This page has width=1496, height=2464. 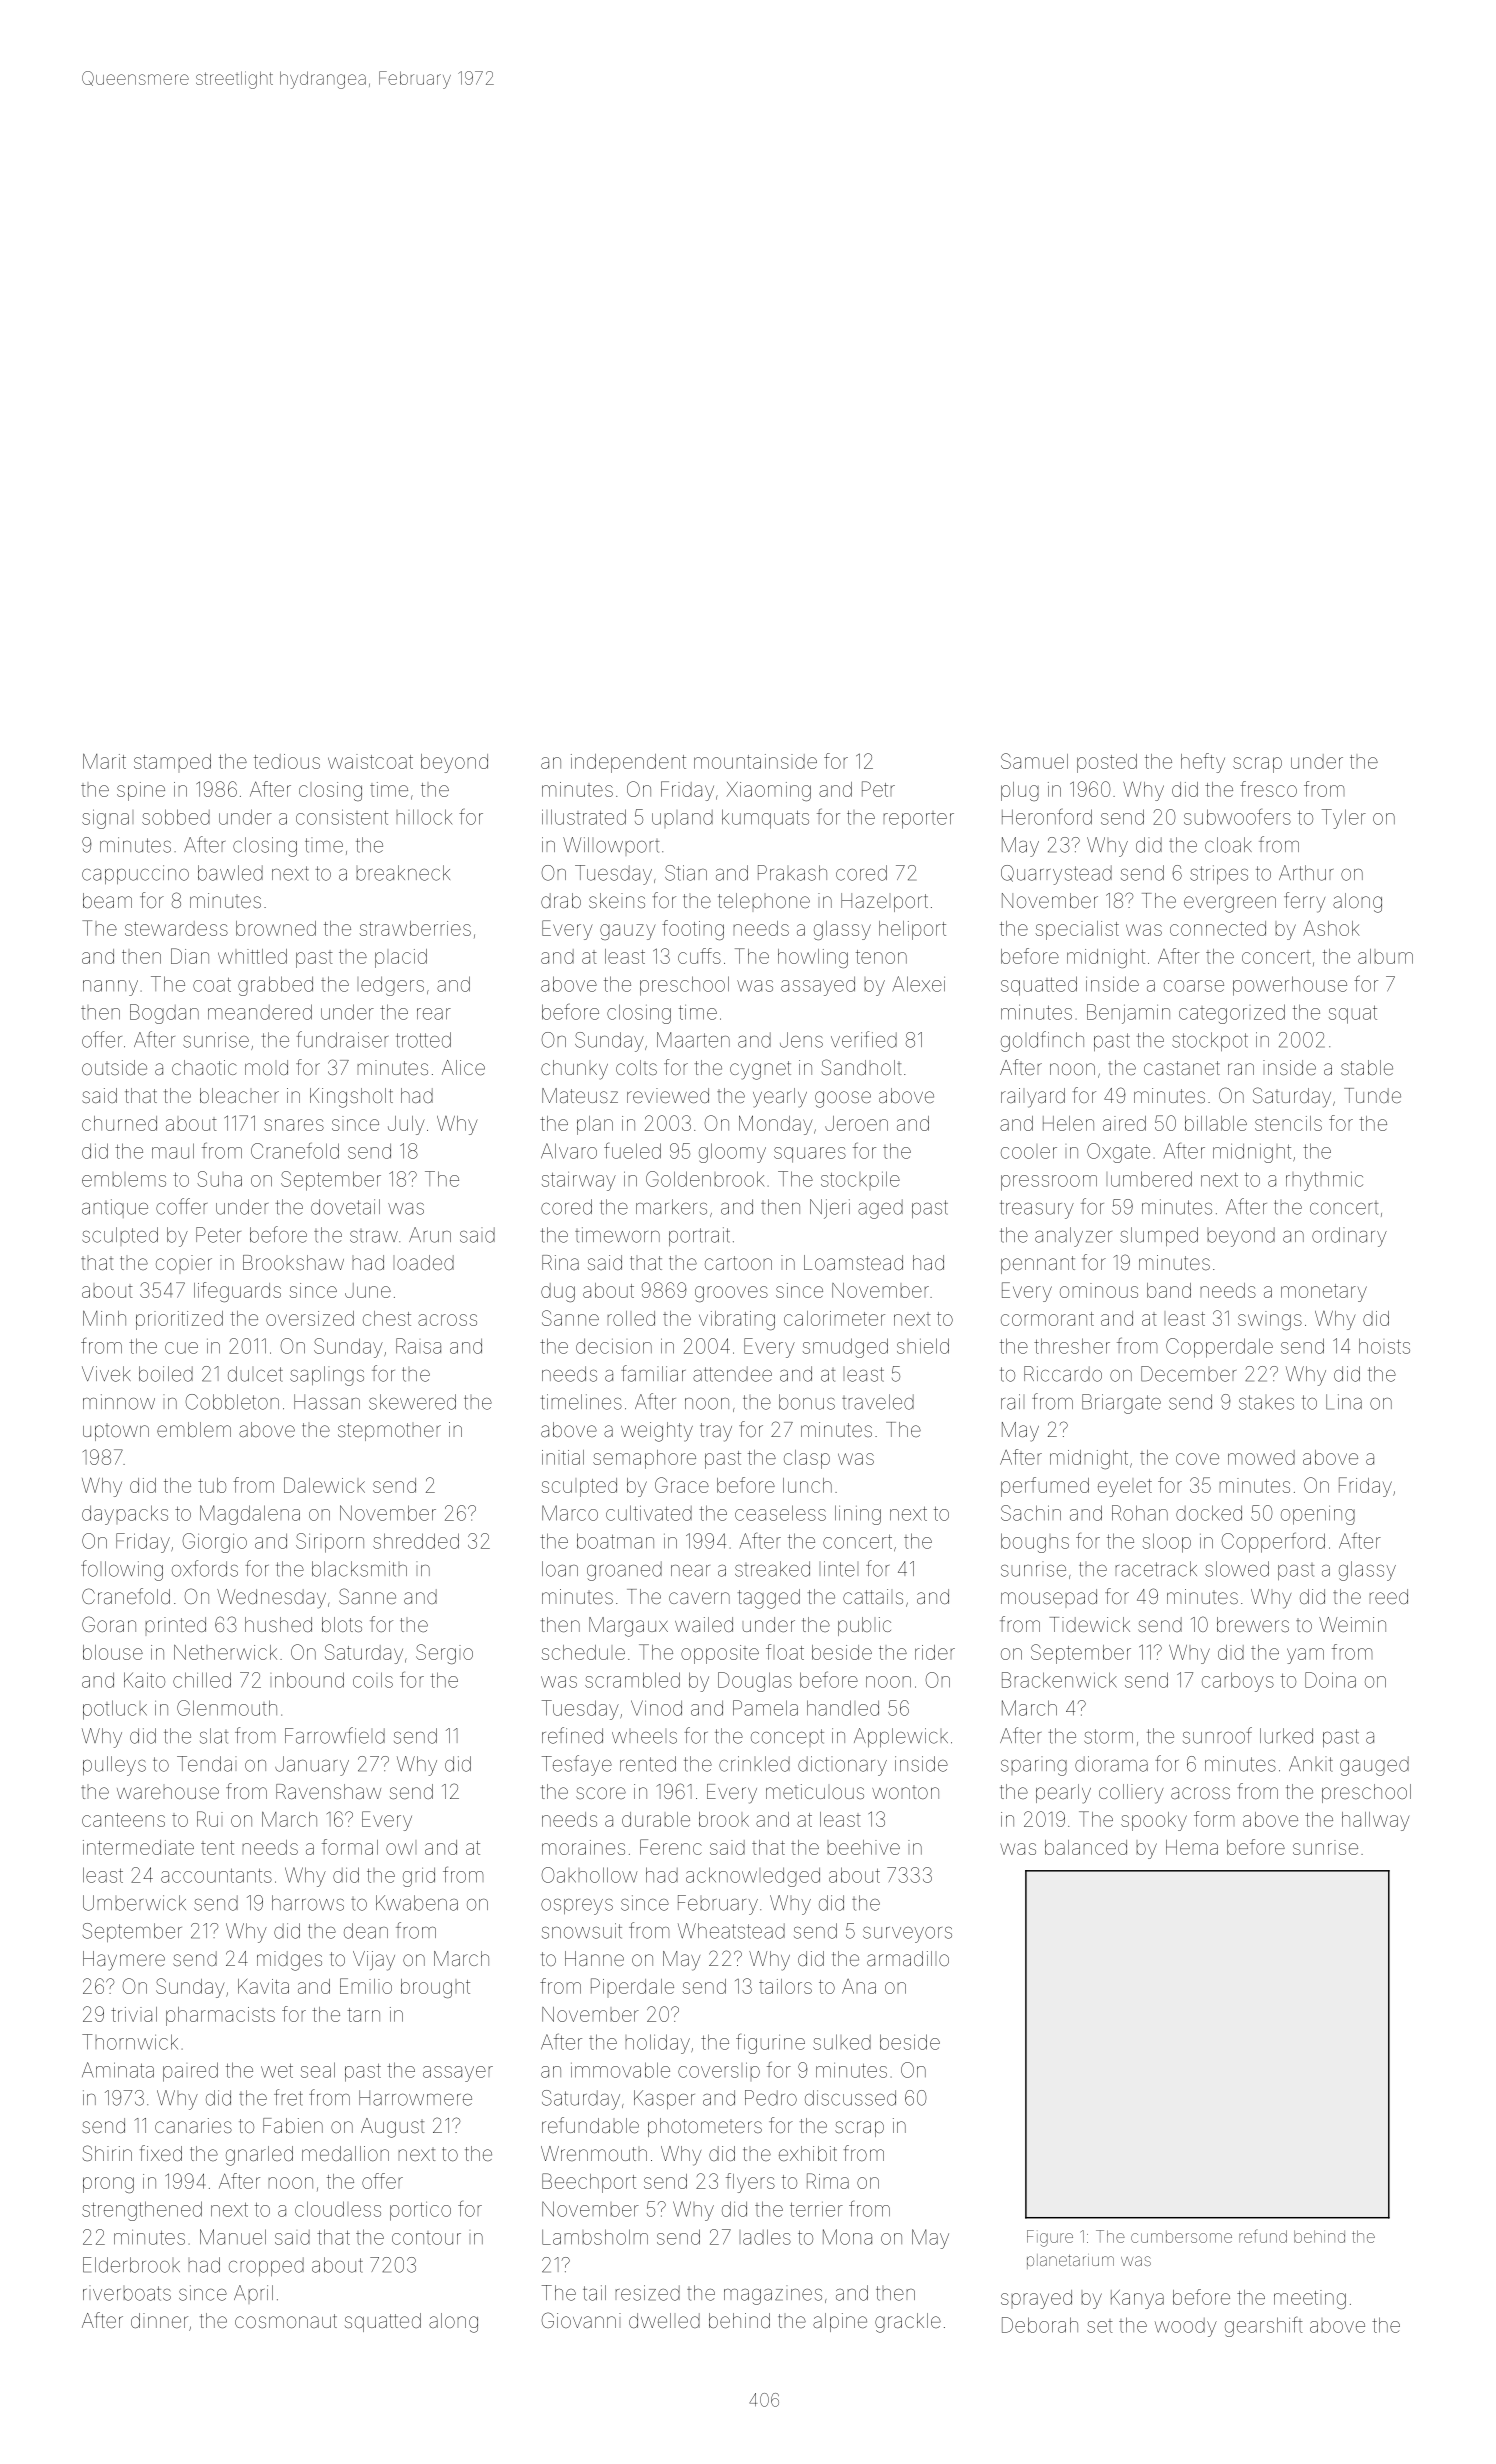 What do you see at coordinates (704, 1624) in the page?
I see `wailed` at bounding box center [704, 1624].
